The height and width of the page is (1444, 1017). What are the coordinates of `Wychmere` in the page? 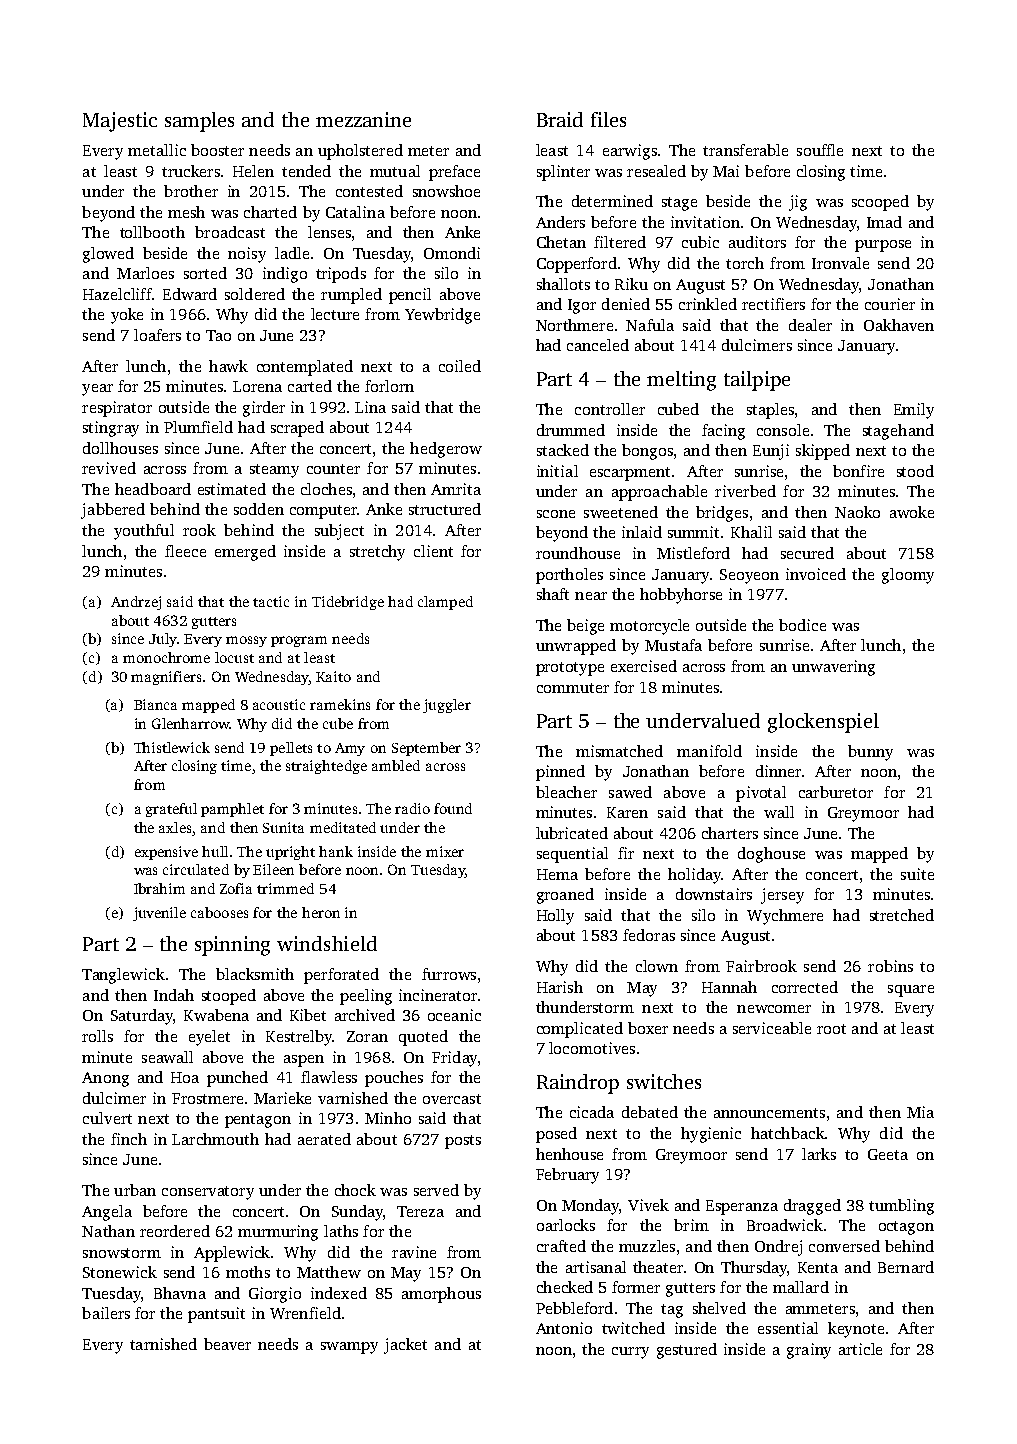 It's located at (785, 917).
